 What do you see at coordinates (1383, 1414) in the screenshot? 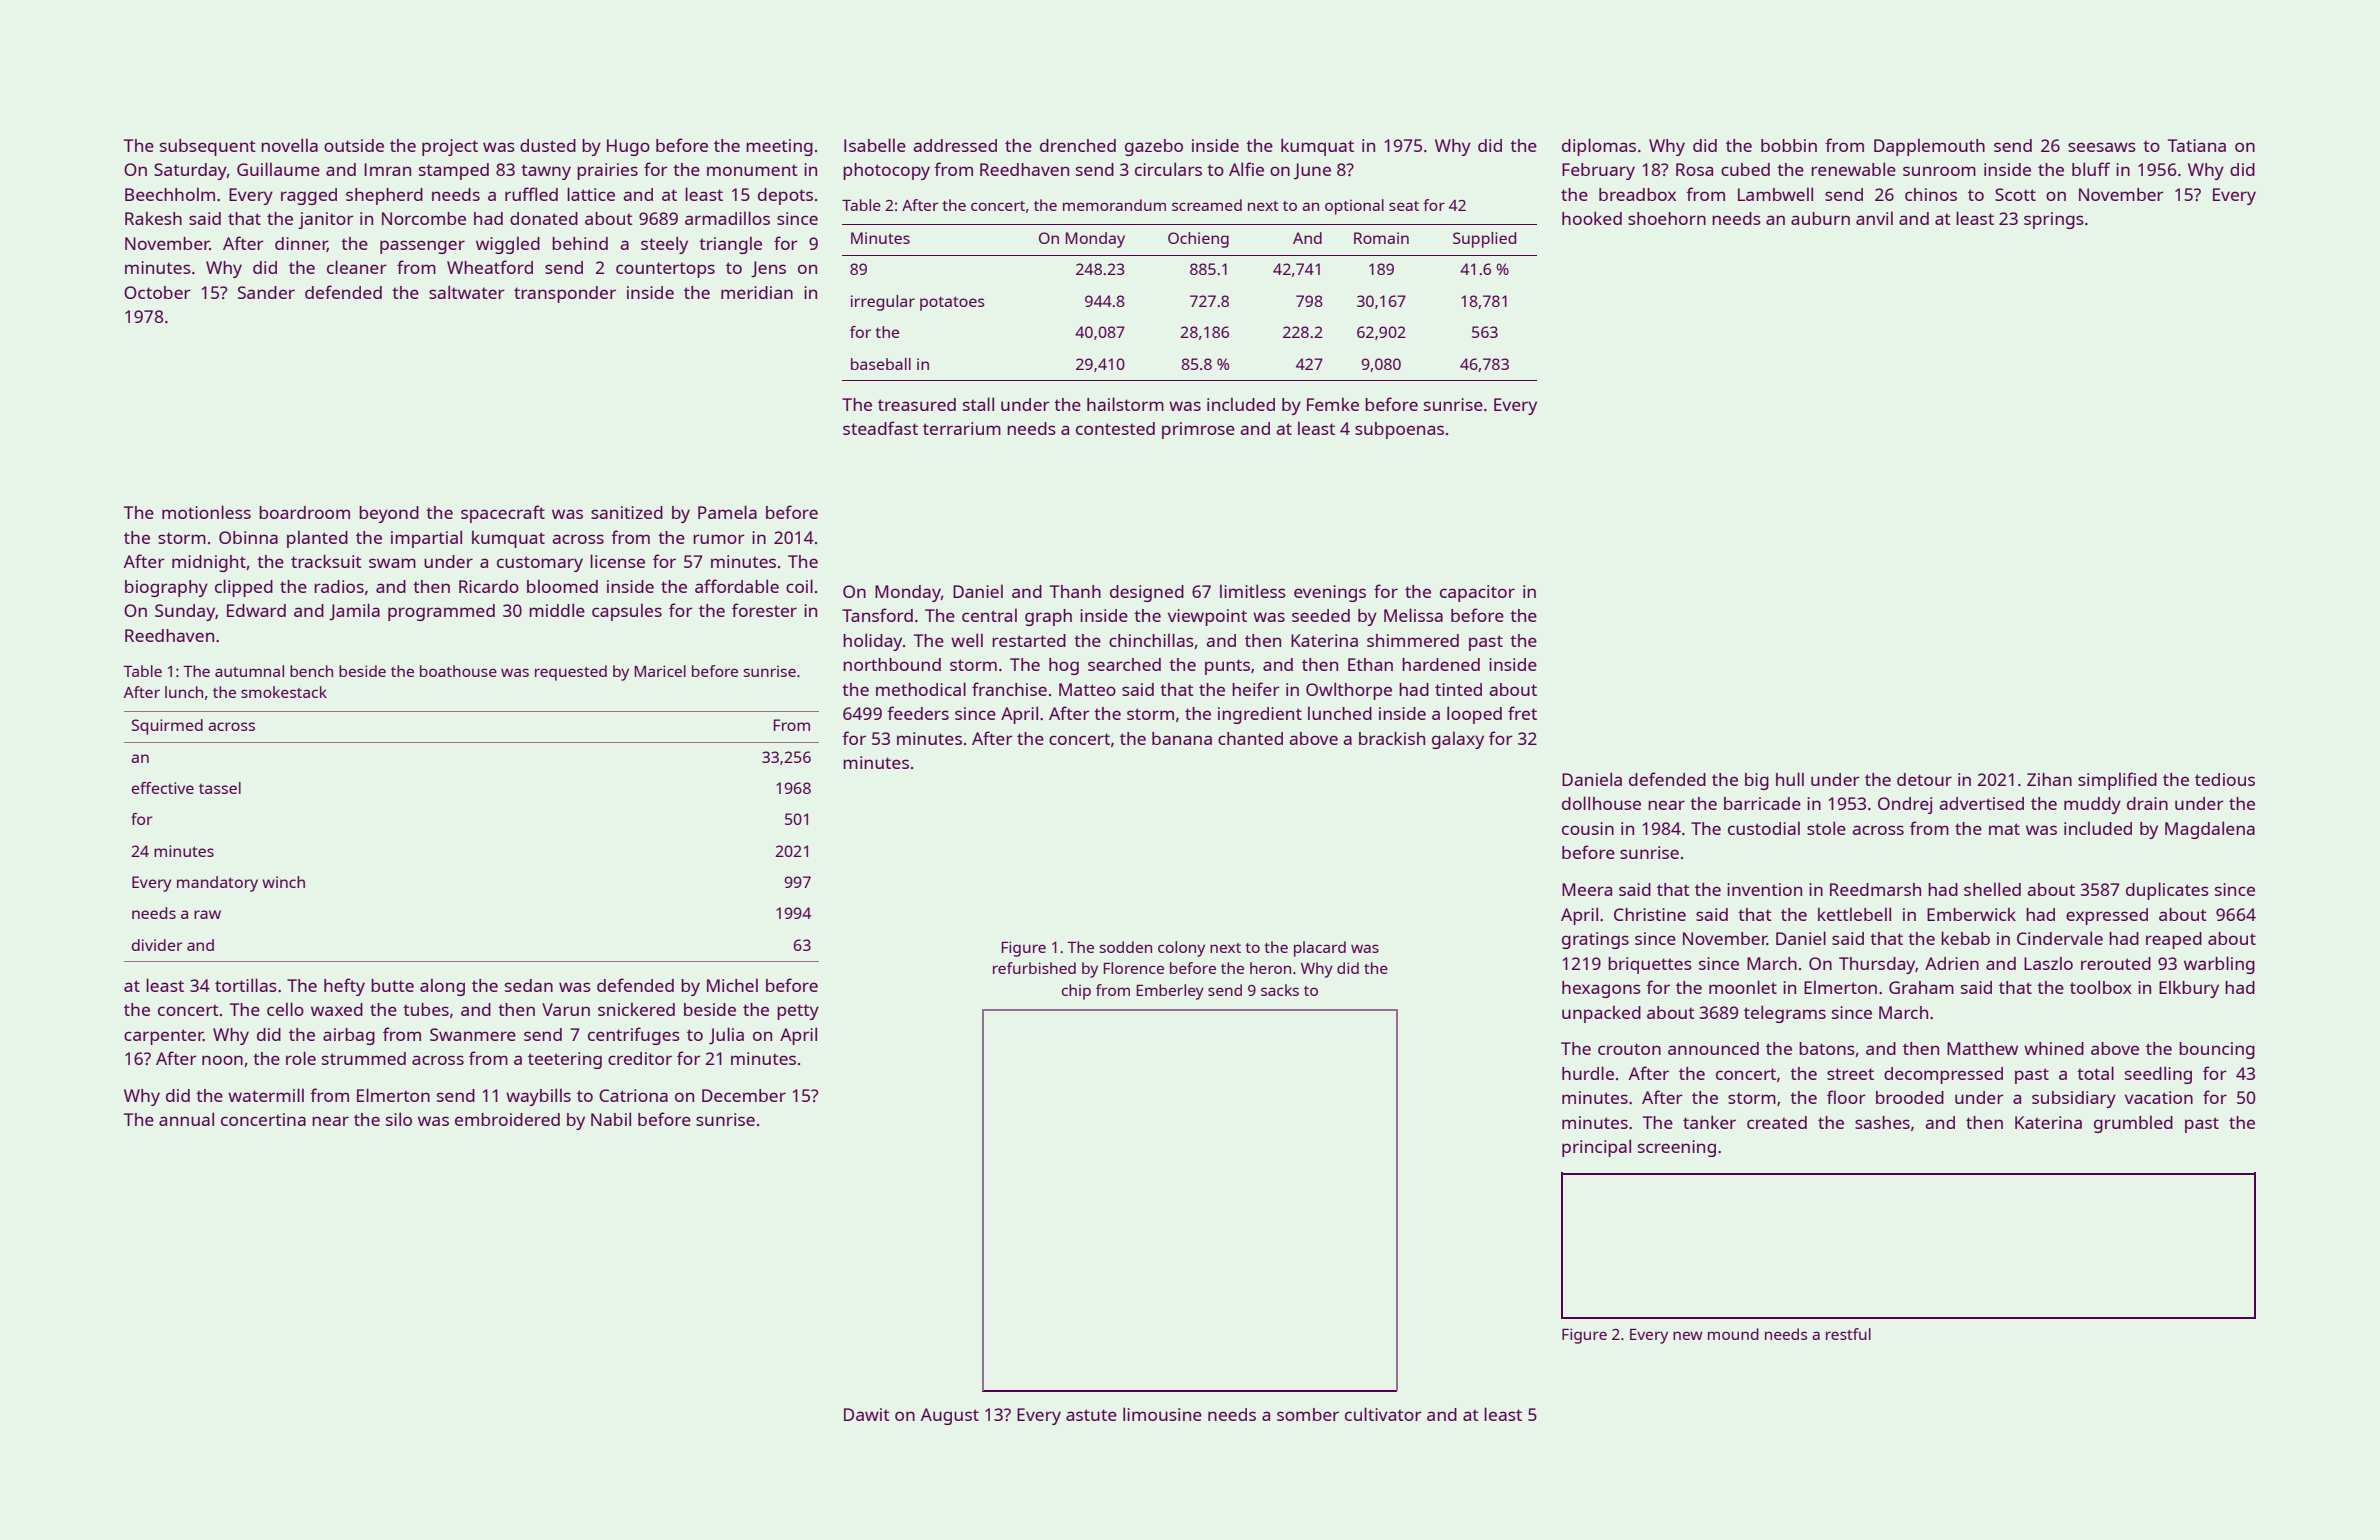
I see `cultivator` at bounding box center [1383, 1414].
